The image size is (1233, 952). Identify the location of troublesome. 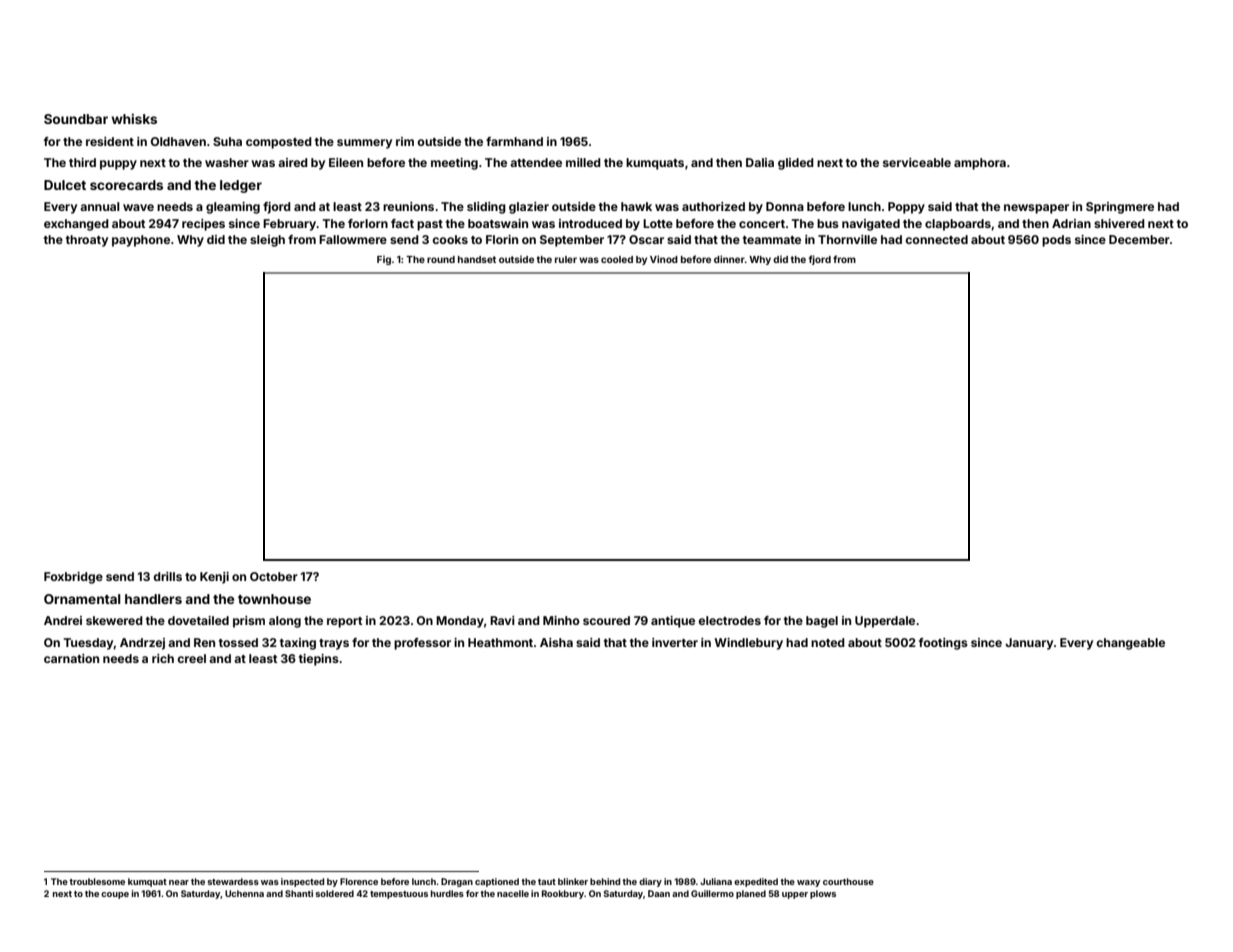
(97, 881).
